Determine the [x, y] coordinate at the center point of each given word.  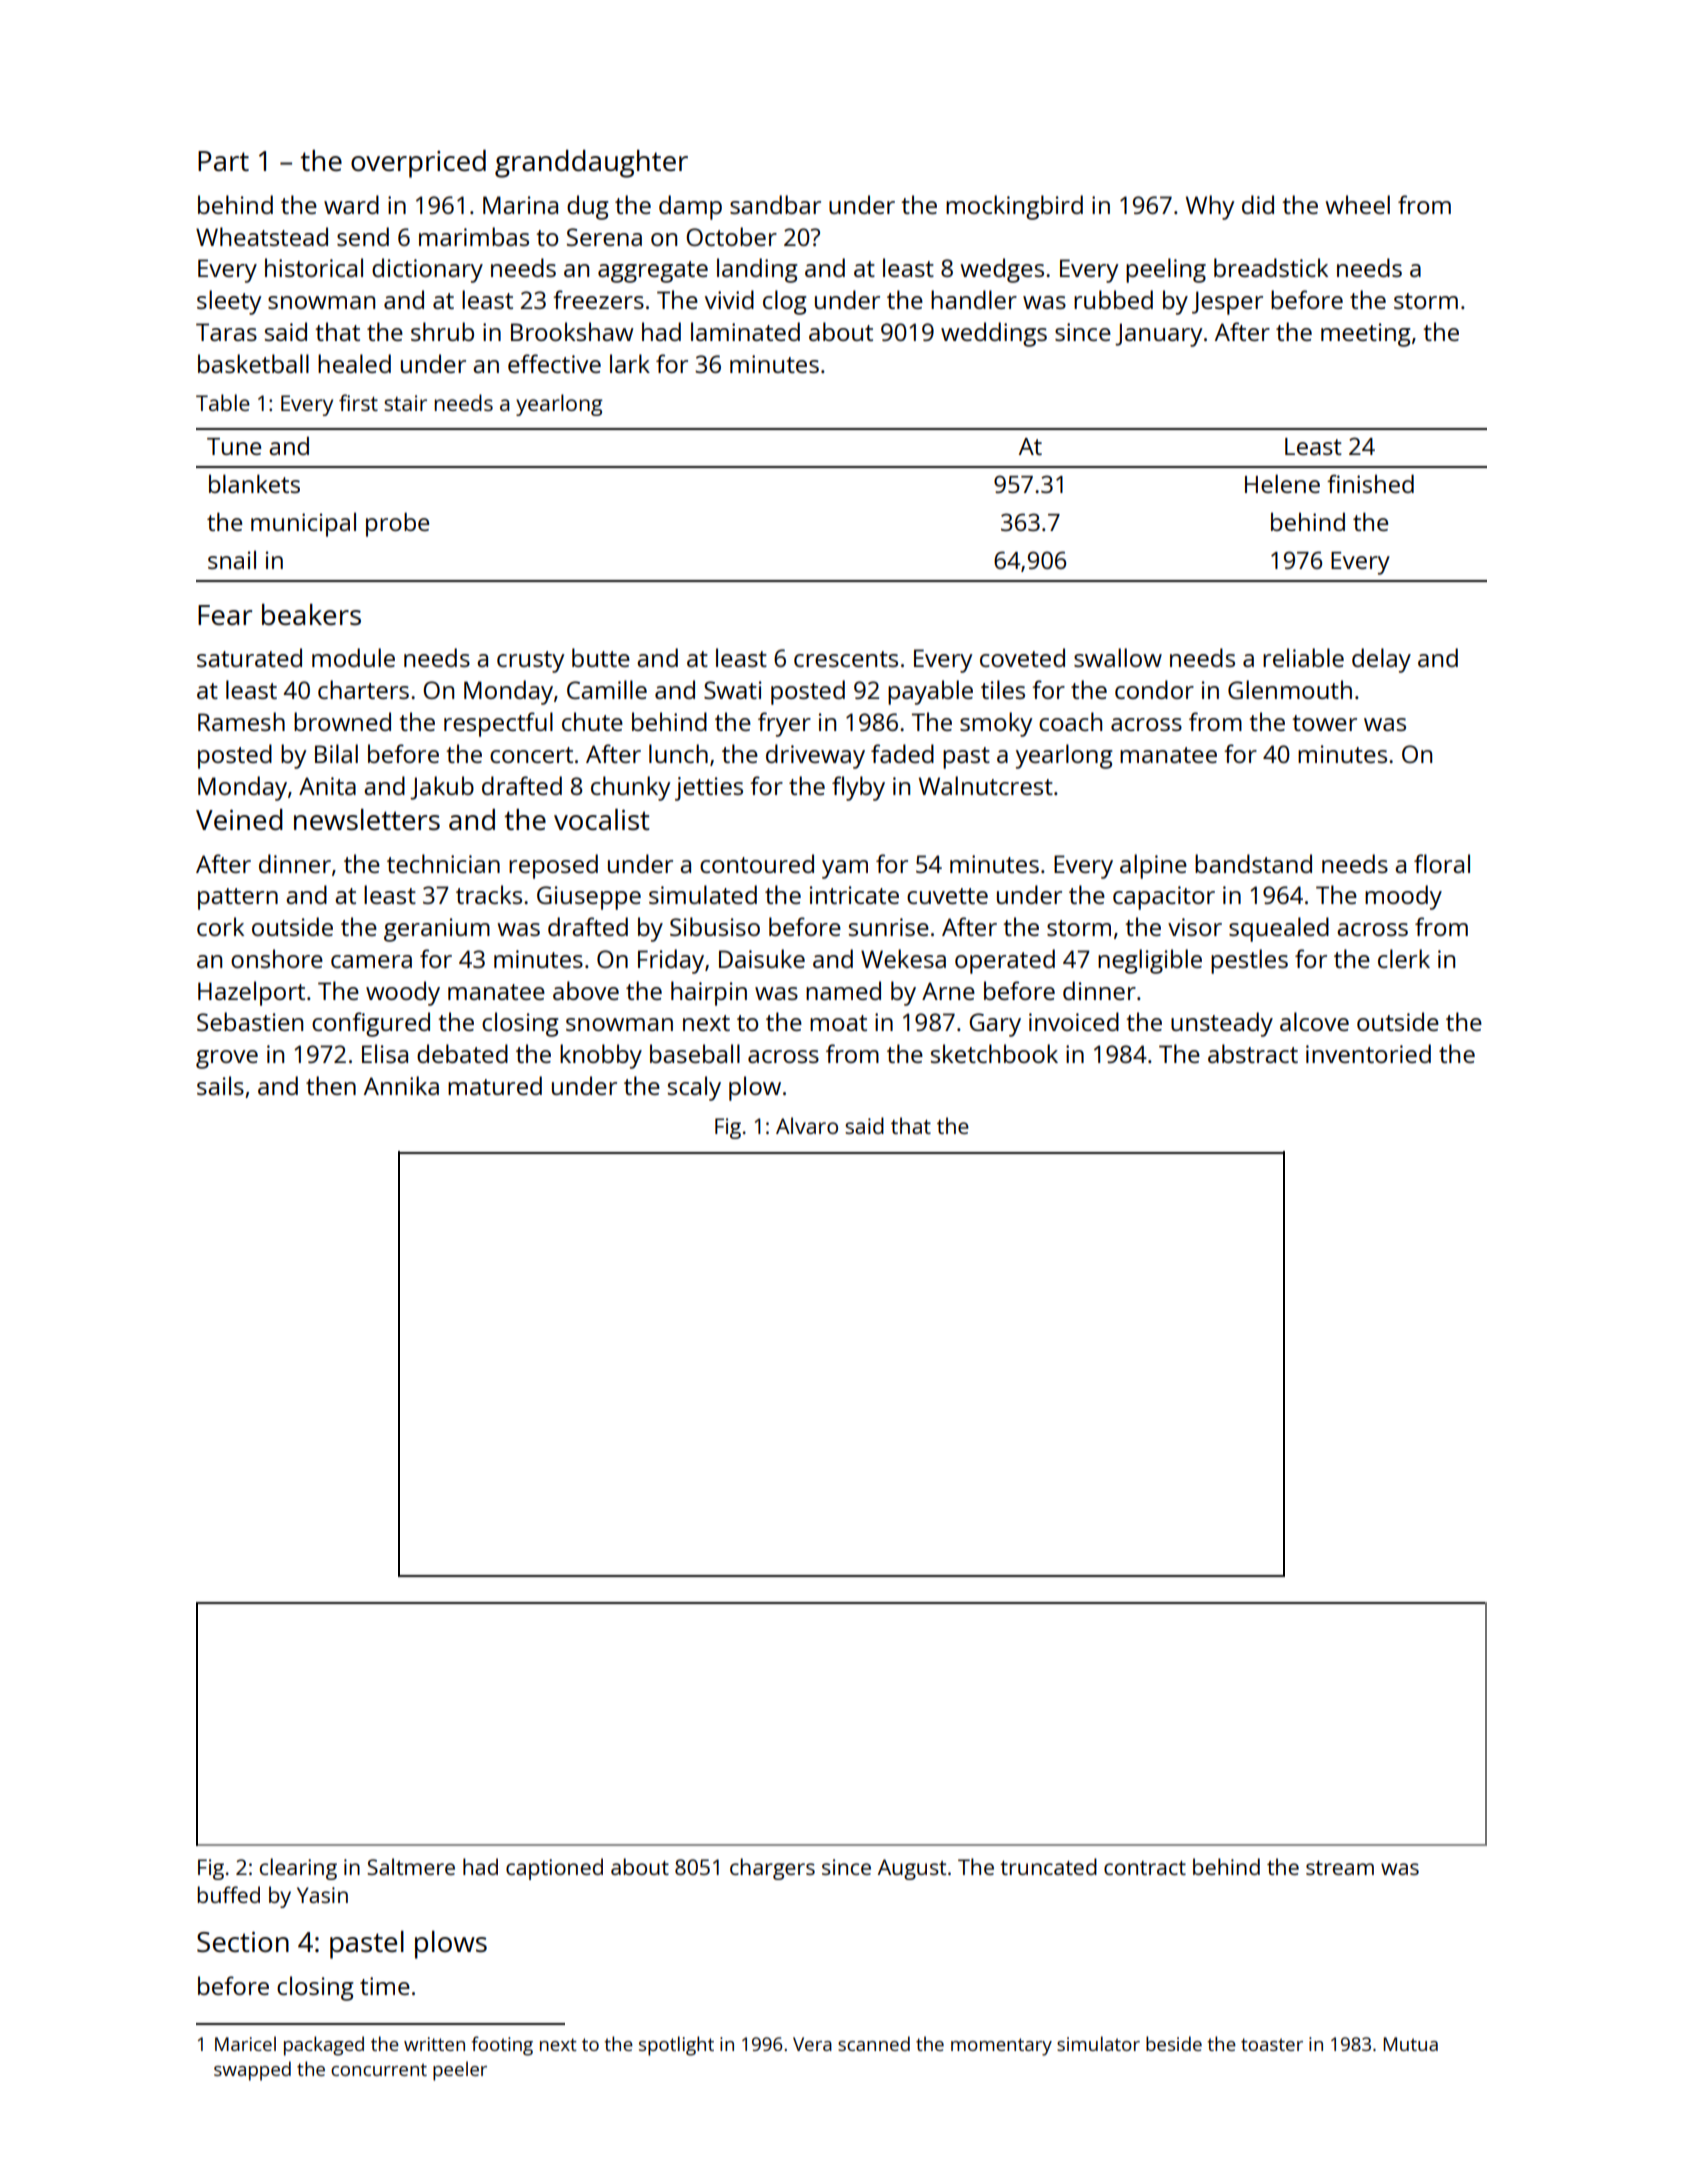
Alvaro [807, 1125]
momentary [1001, 2047]
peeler [460, 2071]
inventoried [1368, 1053]
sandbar [775, 204]
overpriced [418, 164]
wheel [1357, 204]
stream [1340, 1868]
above [586, 990]
